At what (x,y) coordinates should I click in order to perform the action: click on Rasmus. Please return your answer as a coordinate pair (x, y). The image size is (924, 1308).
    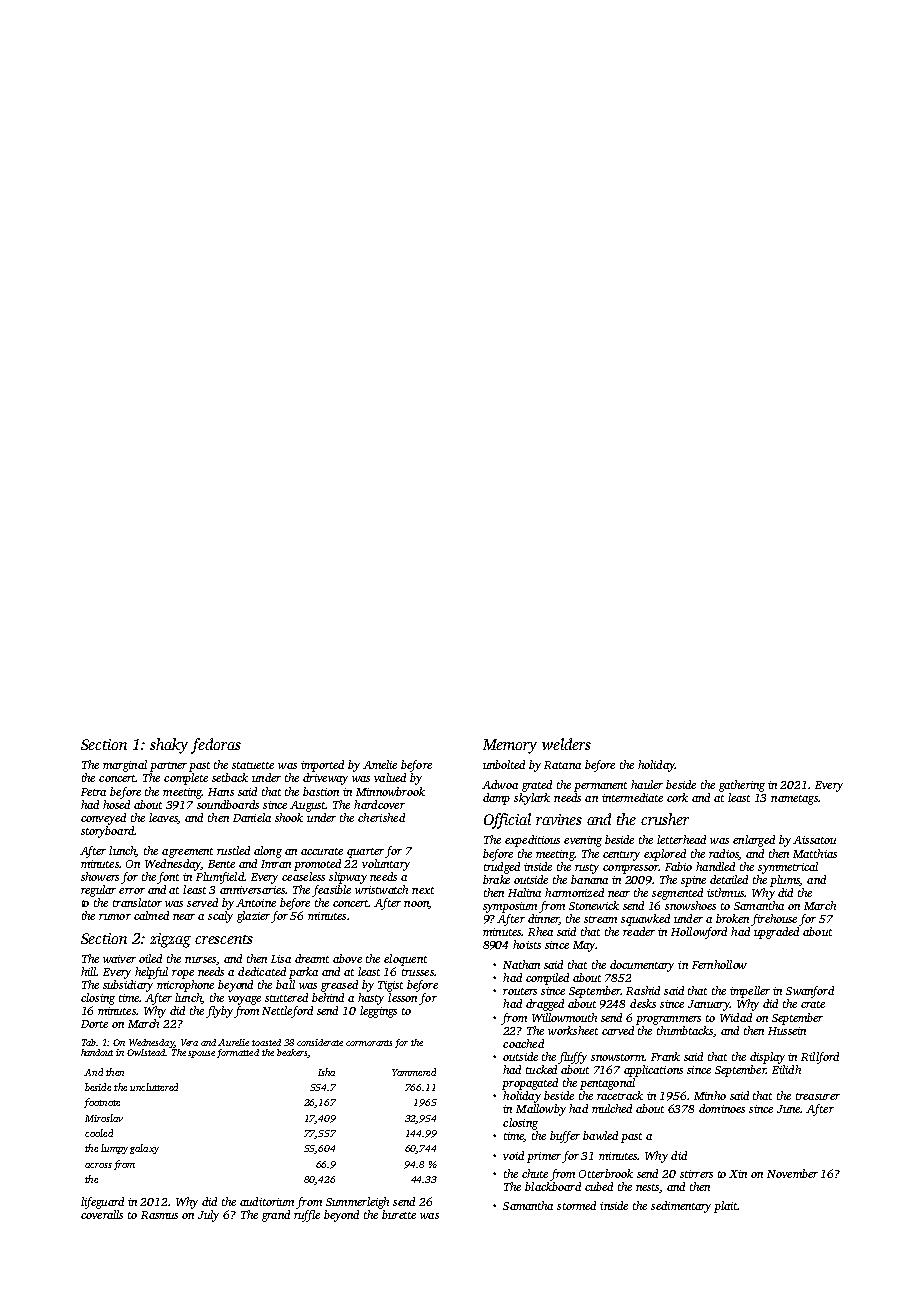
    Looking at the image, I should click on (159, 1215).
